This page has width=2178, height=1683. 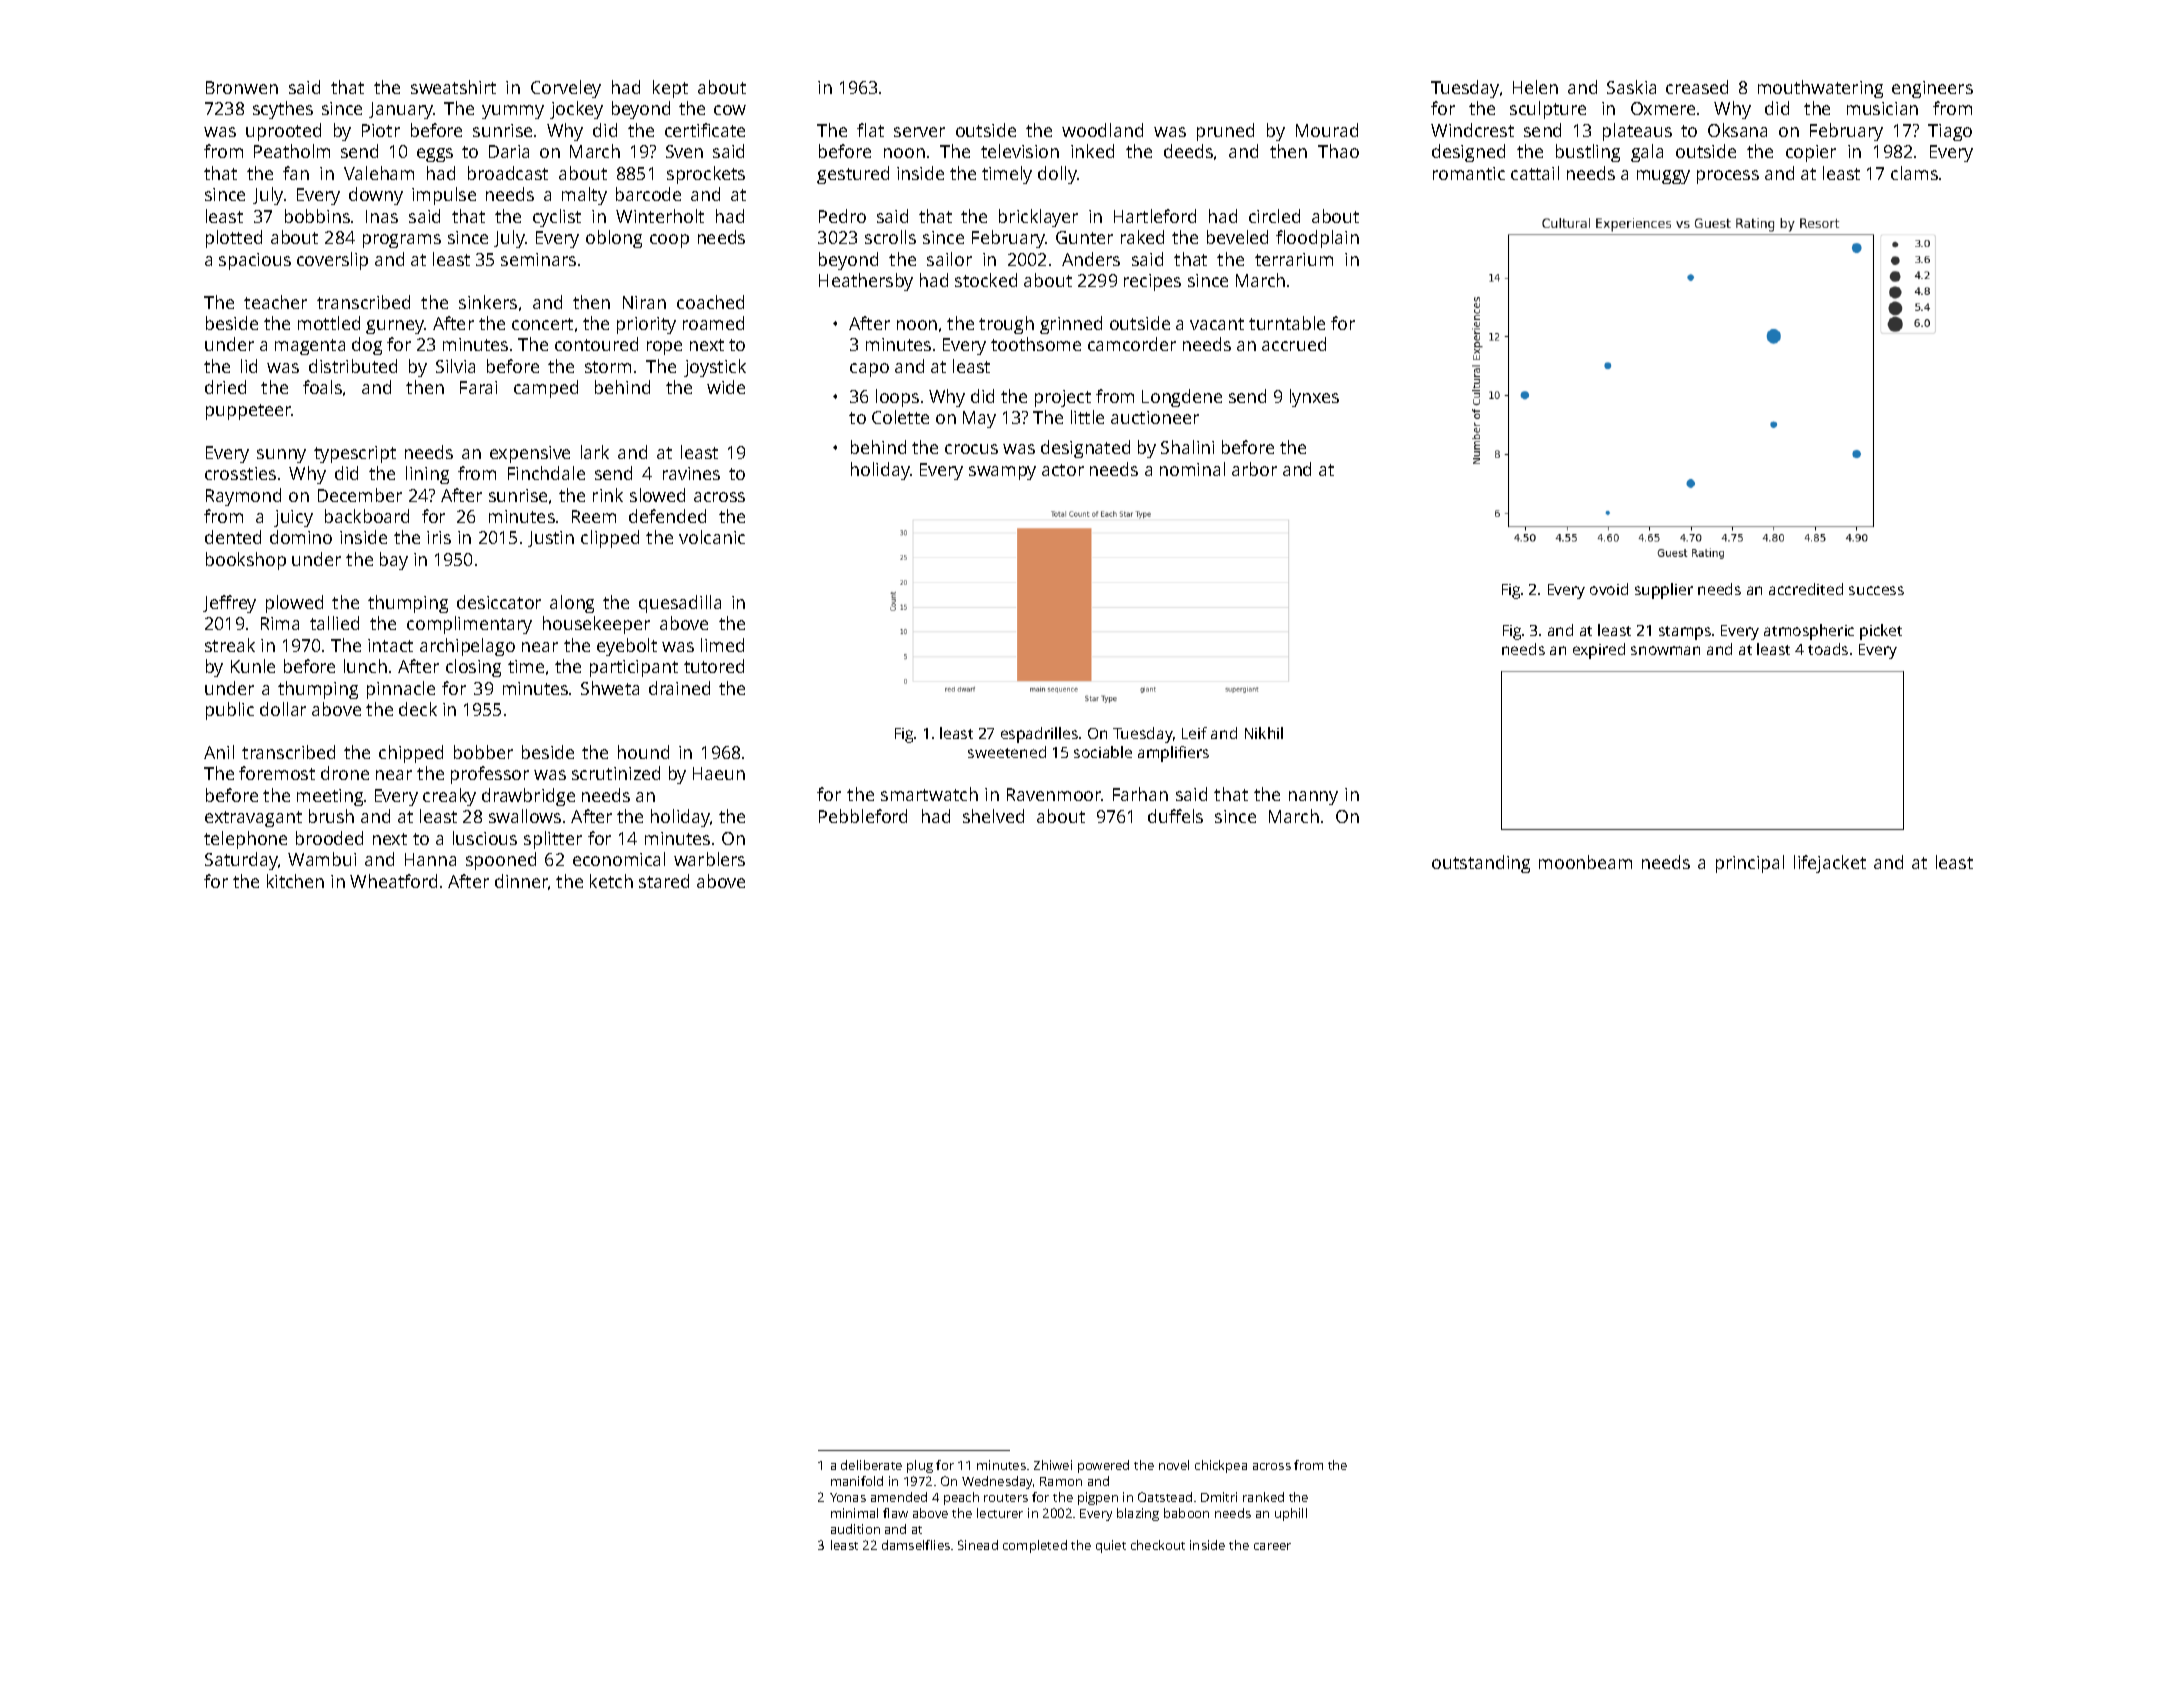 I want to click on Helen, so click(x=1535, y=87).
